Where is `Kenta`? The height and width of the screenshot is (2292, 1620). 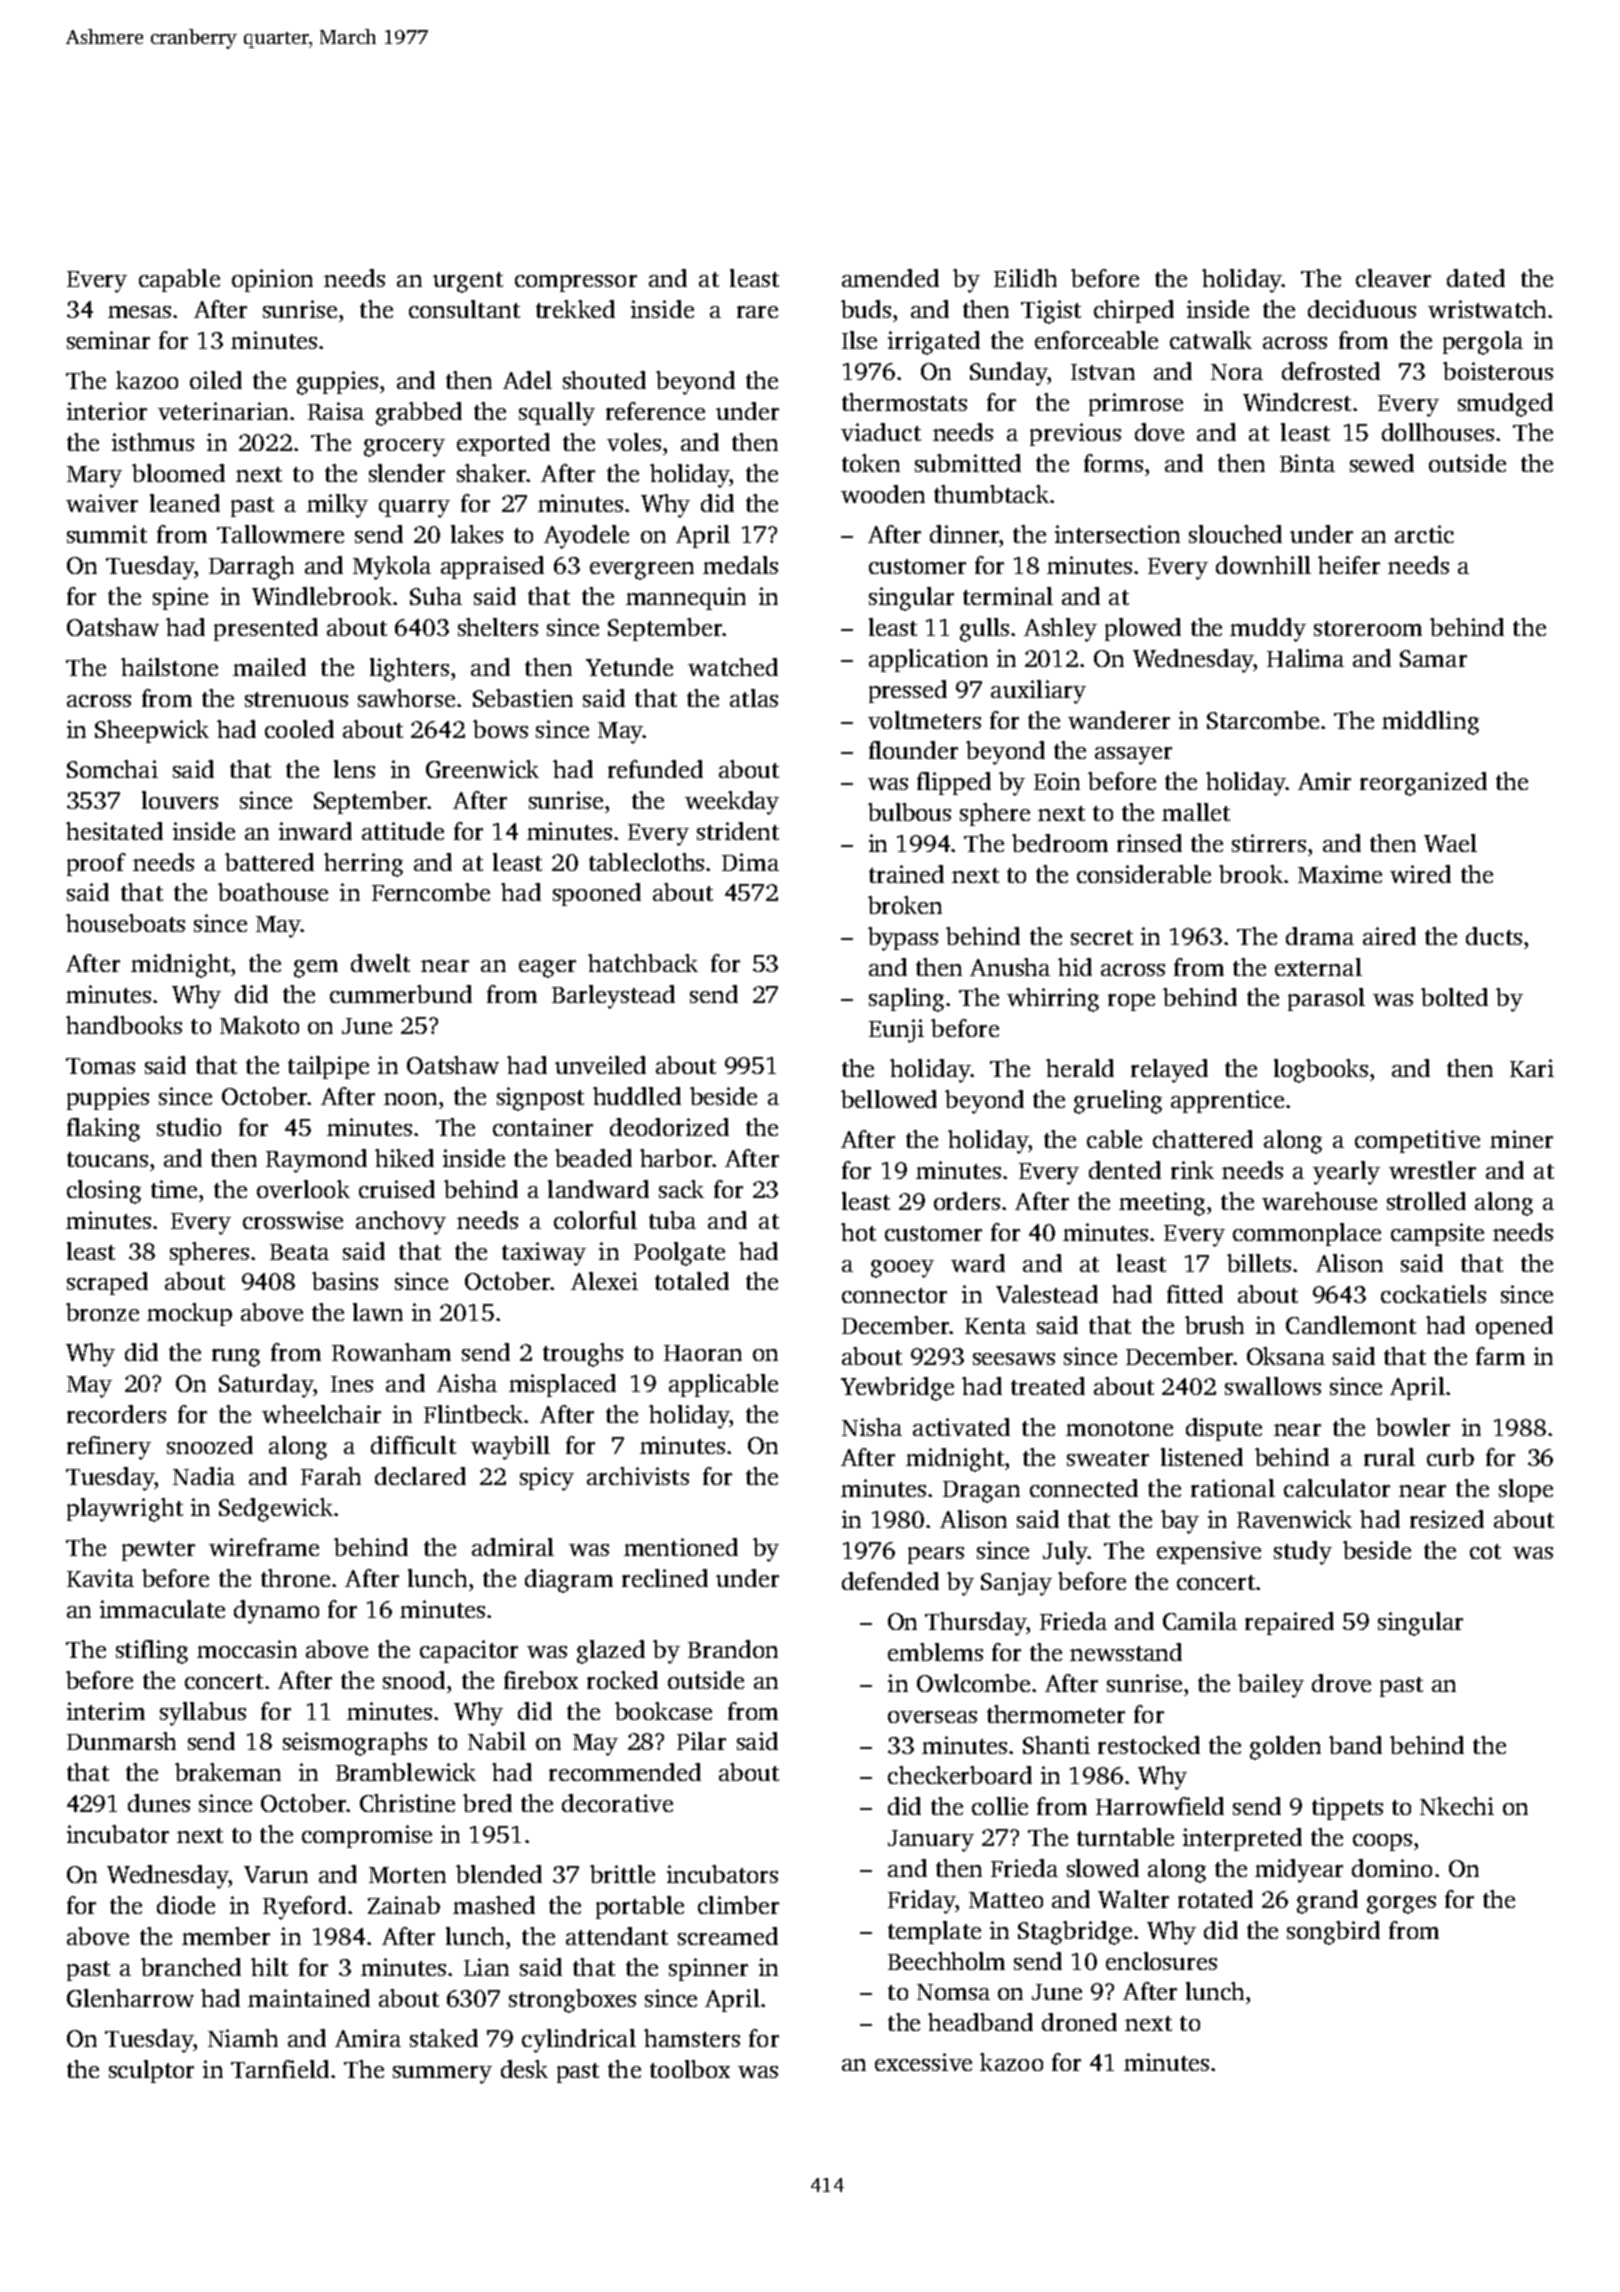 Kenta is located at coordinates (995, 1326).
